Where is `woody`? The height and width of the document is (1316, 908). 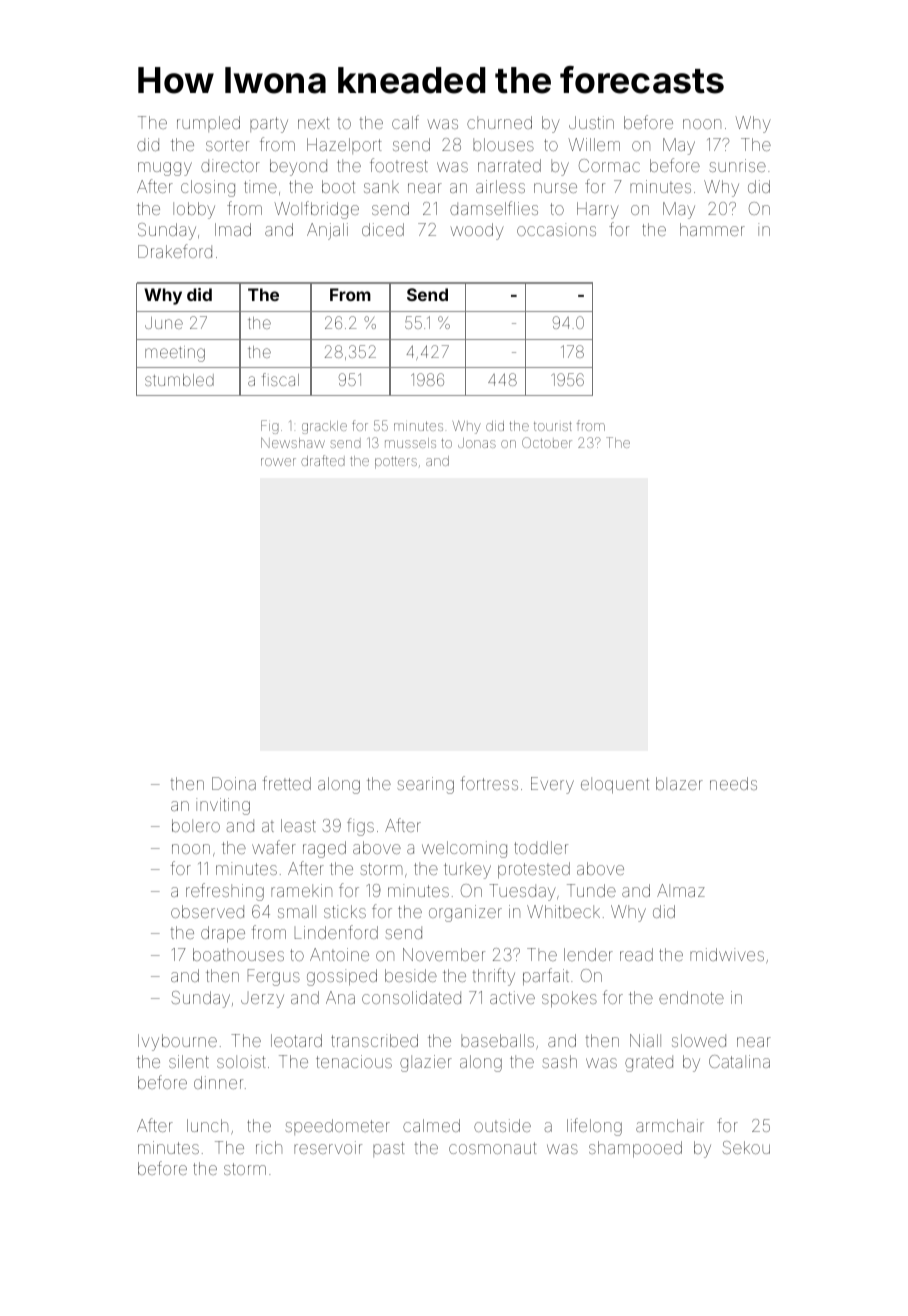 woody is located at coordinates (477, 231).
